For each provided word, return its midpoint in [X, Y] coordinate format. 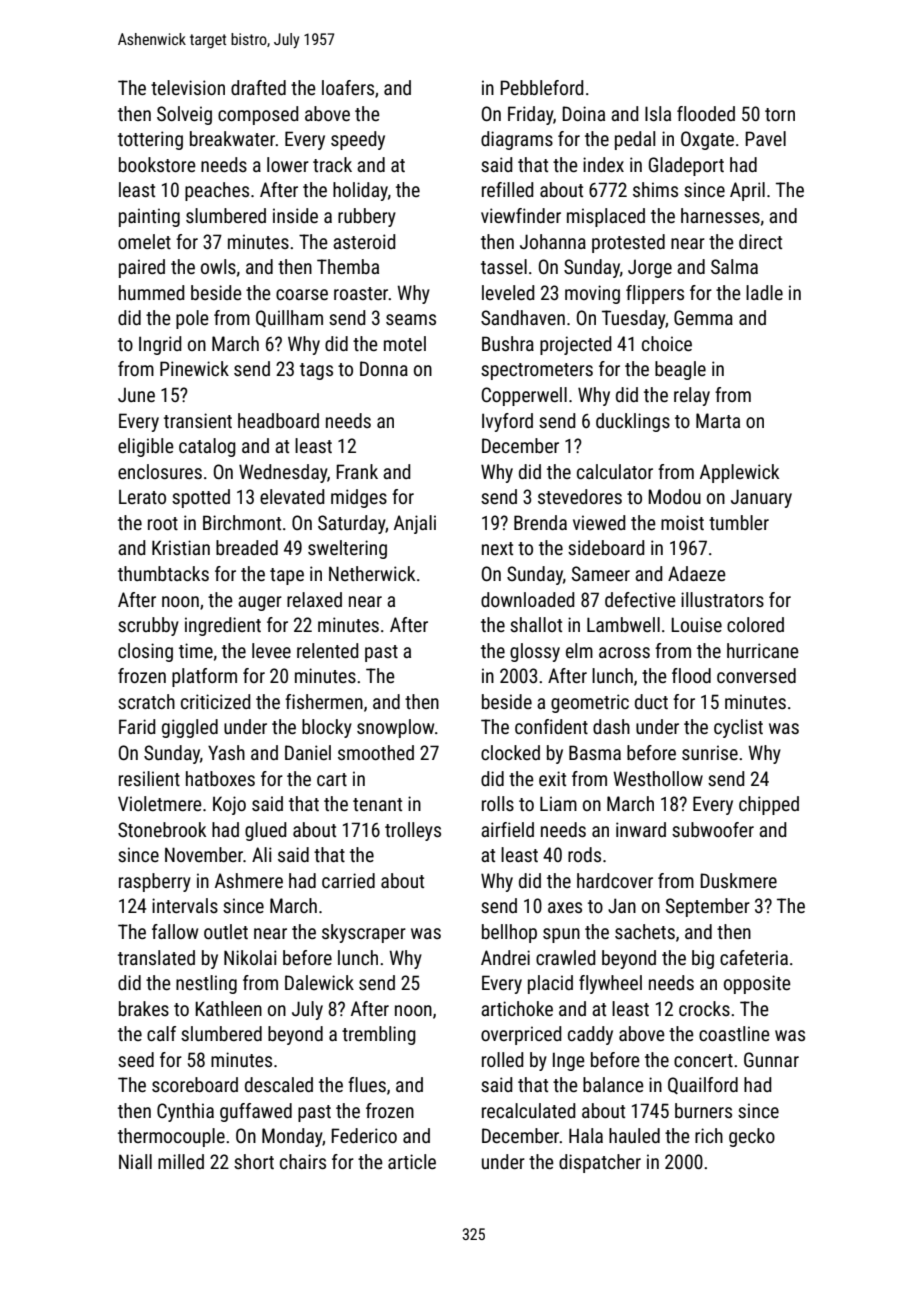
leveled [508, 292]
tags [316, 371]
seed [136, 1059]
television [188, 87]
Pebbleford [542, 87]
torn [780, 114]
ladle [764, 292]
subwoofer [713, 829]
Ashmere [249, 880]
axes [565, 907]
